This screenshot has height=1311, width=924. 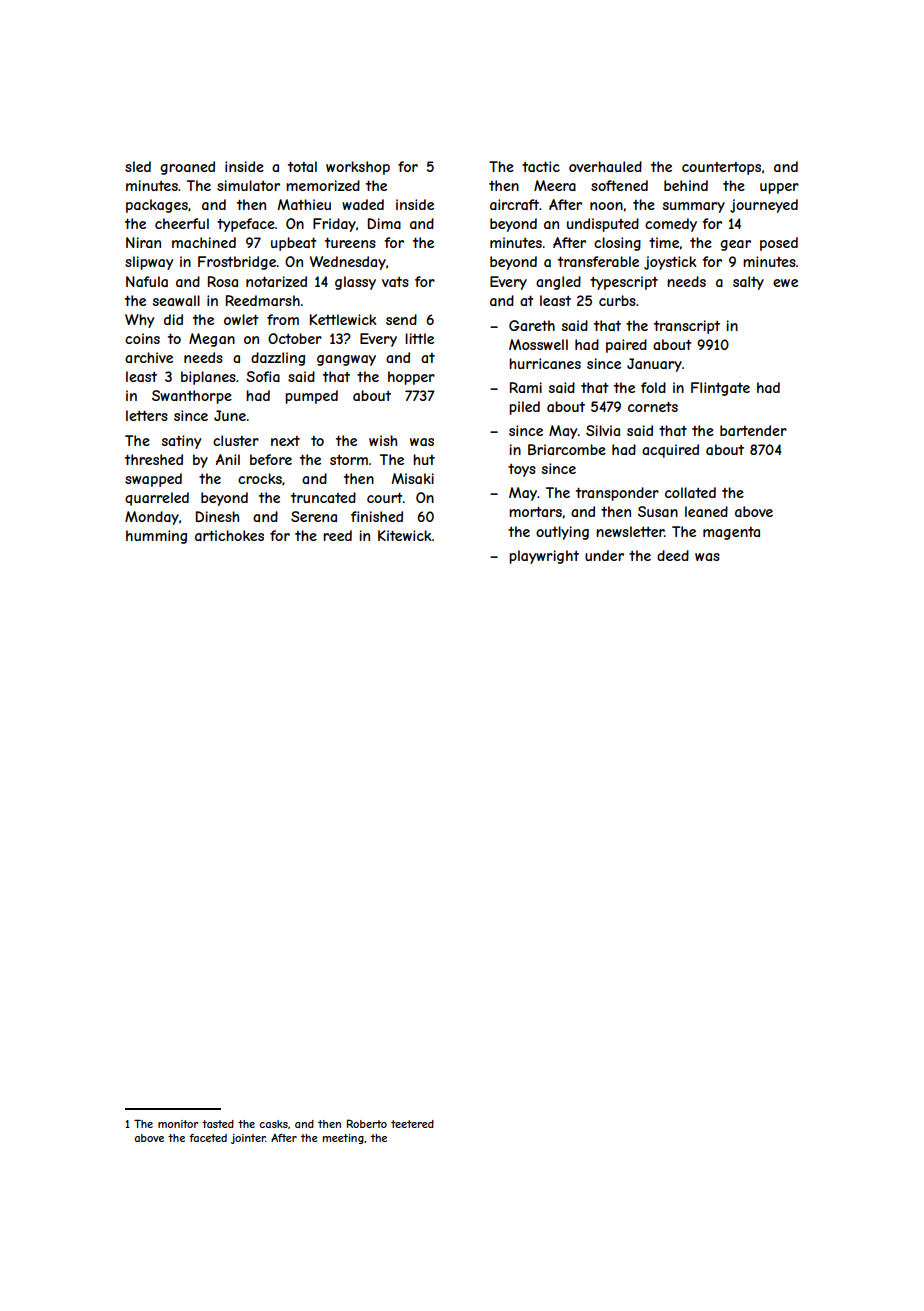 What do you see at coordinates (562, 533) in the screenshot?
I see `outlying` at bounding box center [562, 533].
